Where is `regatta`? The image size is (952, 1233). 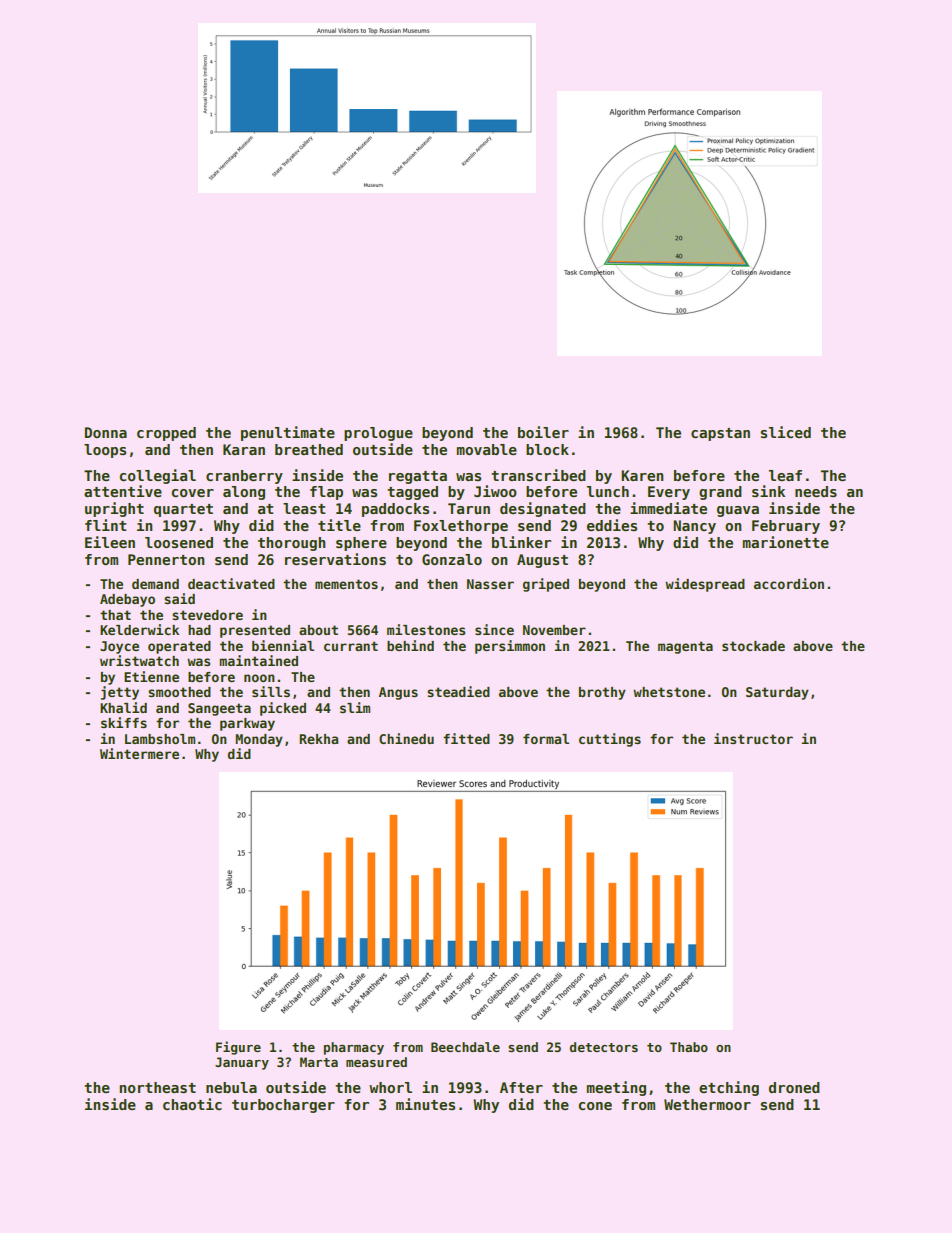
regatta is located at coordinates (418, 477).
